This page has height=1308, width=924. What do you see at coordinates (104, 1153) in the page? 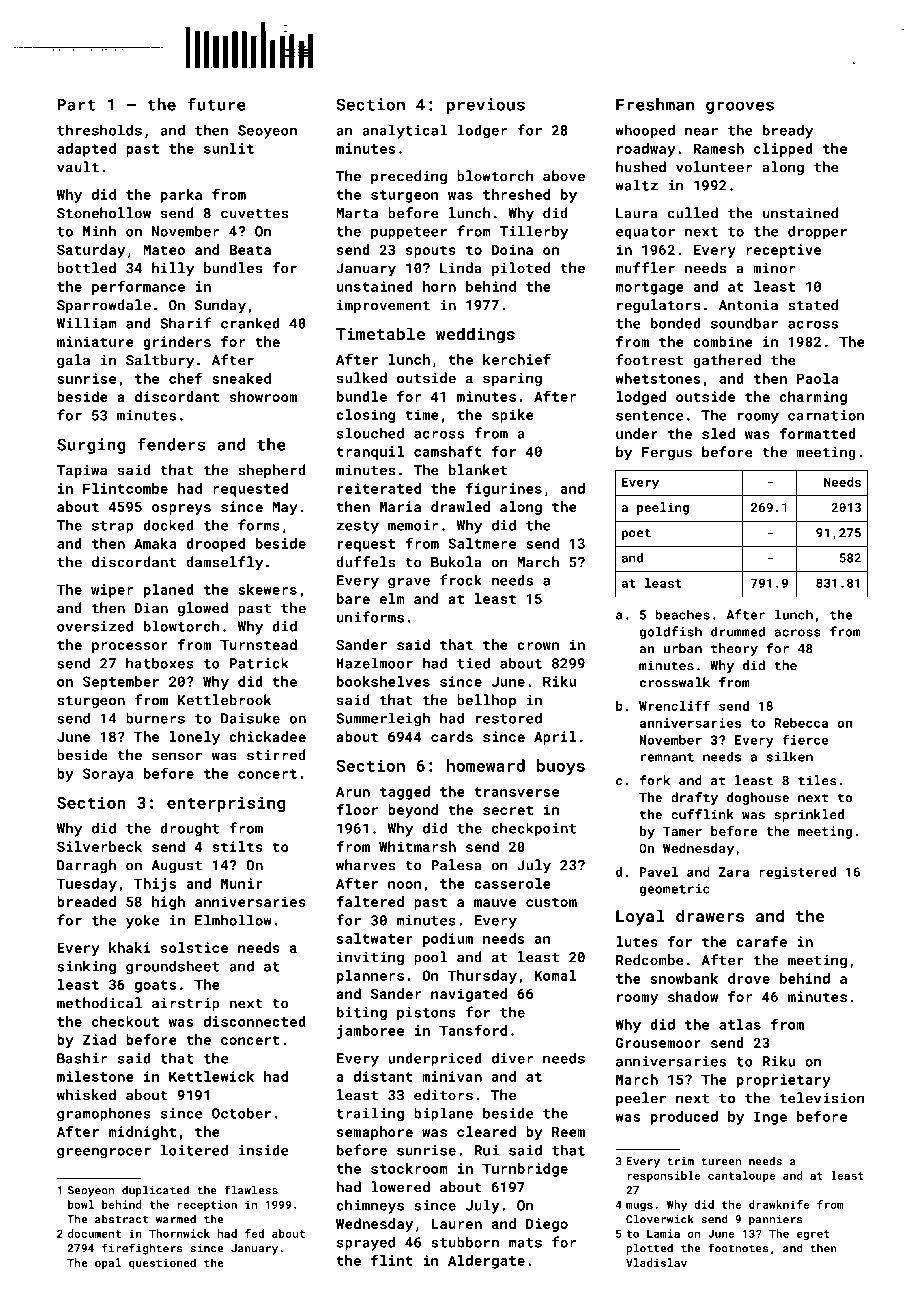
I see `greengrocer` at bounding box center [104, 1153].
